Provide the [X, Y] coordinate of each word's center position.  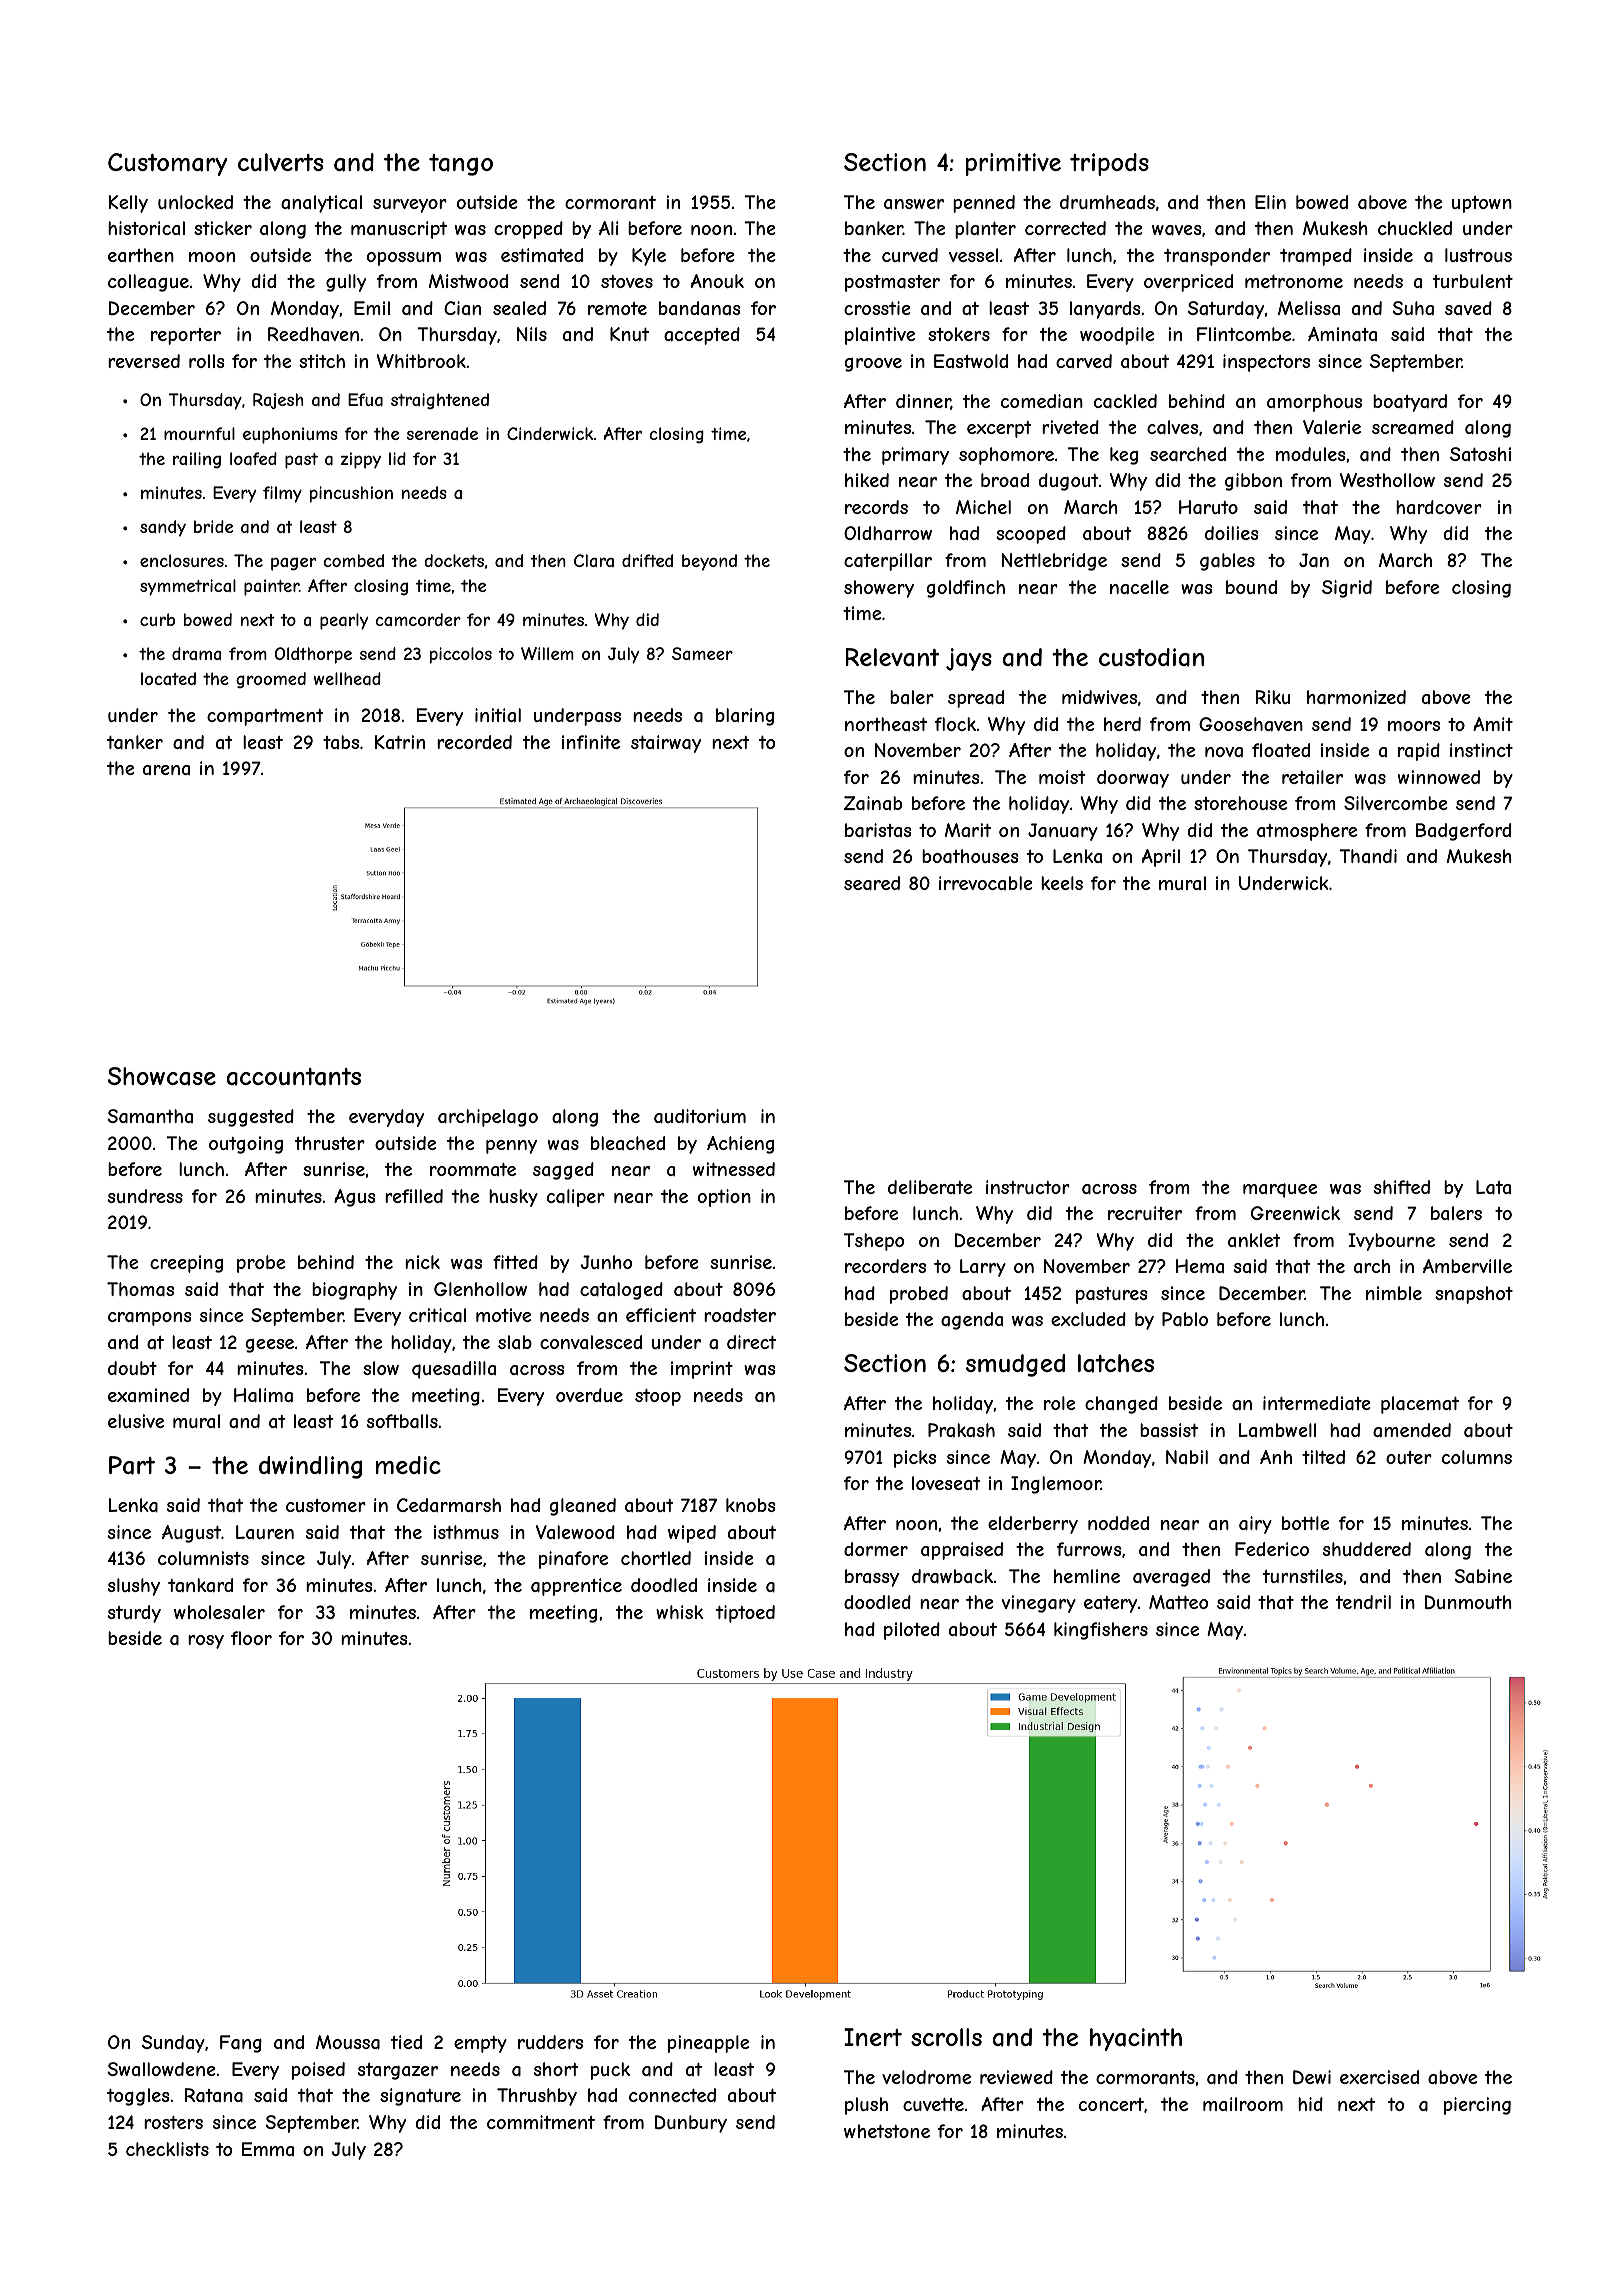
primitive [1013, 164]
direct [751, 1342]
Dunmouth [1468, 1602]
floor [251, 1638]
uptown [1482, 204]
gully [346, 283]
